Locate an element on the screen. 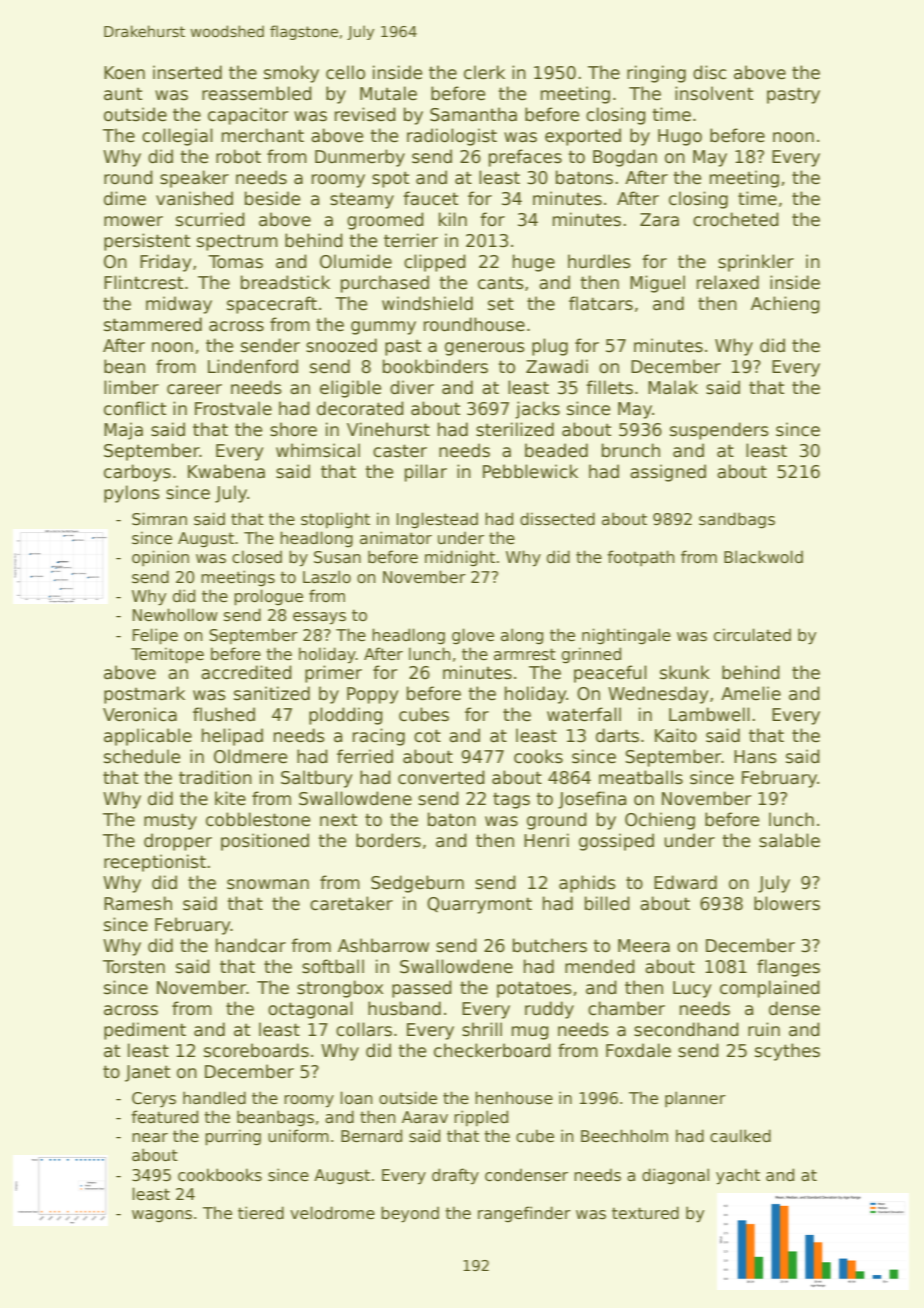  textured is located at coordinates (645, 1213).
